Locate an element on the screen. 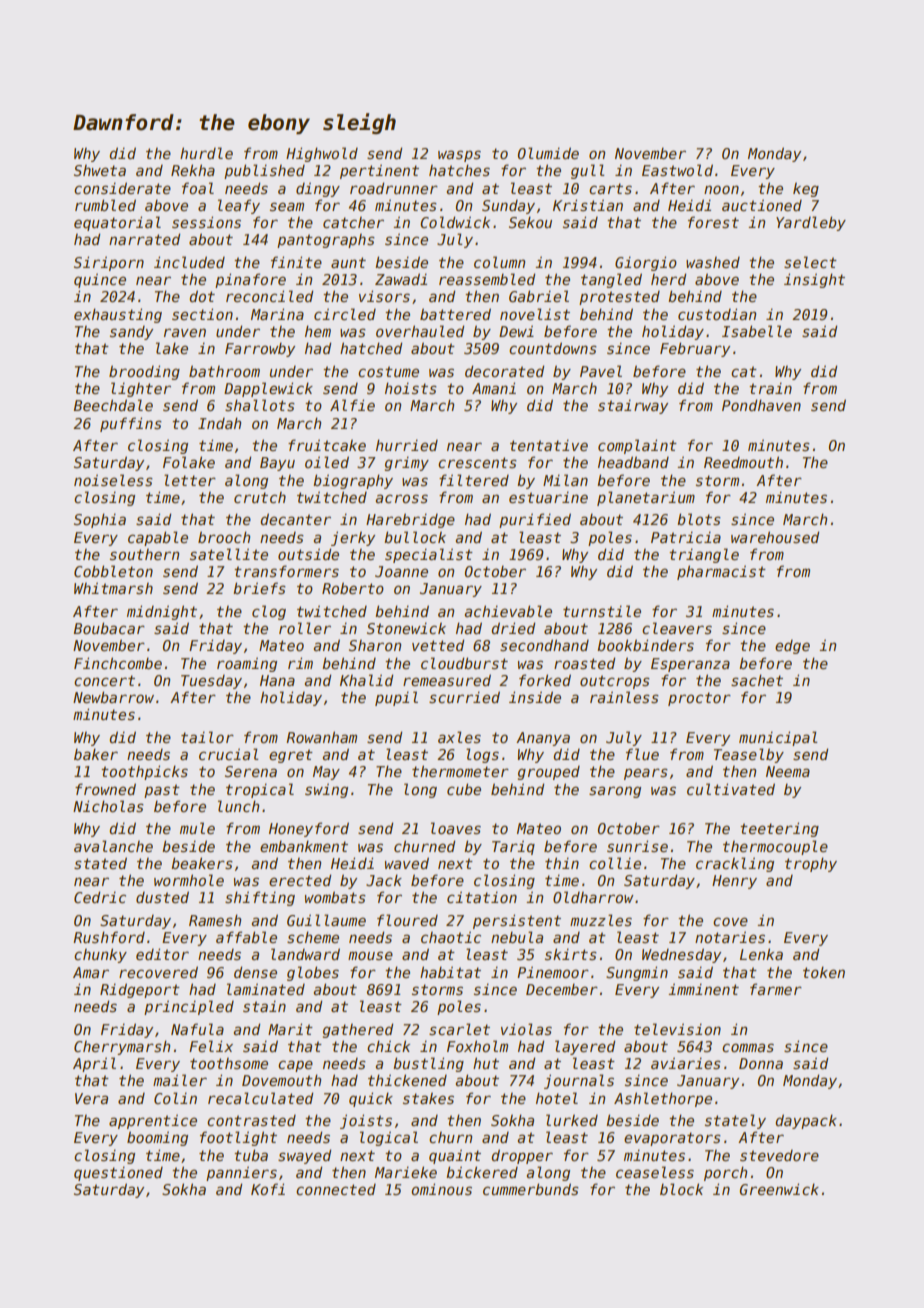  included is located at coordinates (189, 262).
